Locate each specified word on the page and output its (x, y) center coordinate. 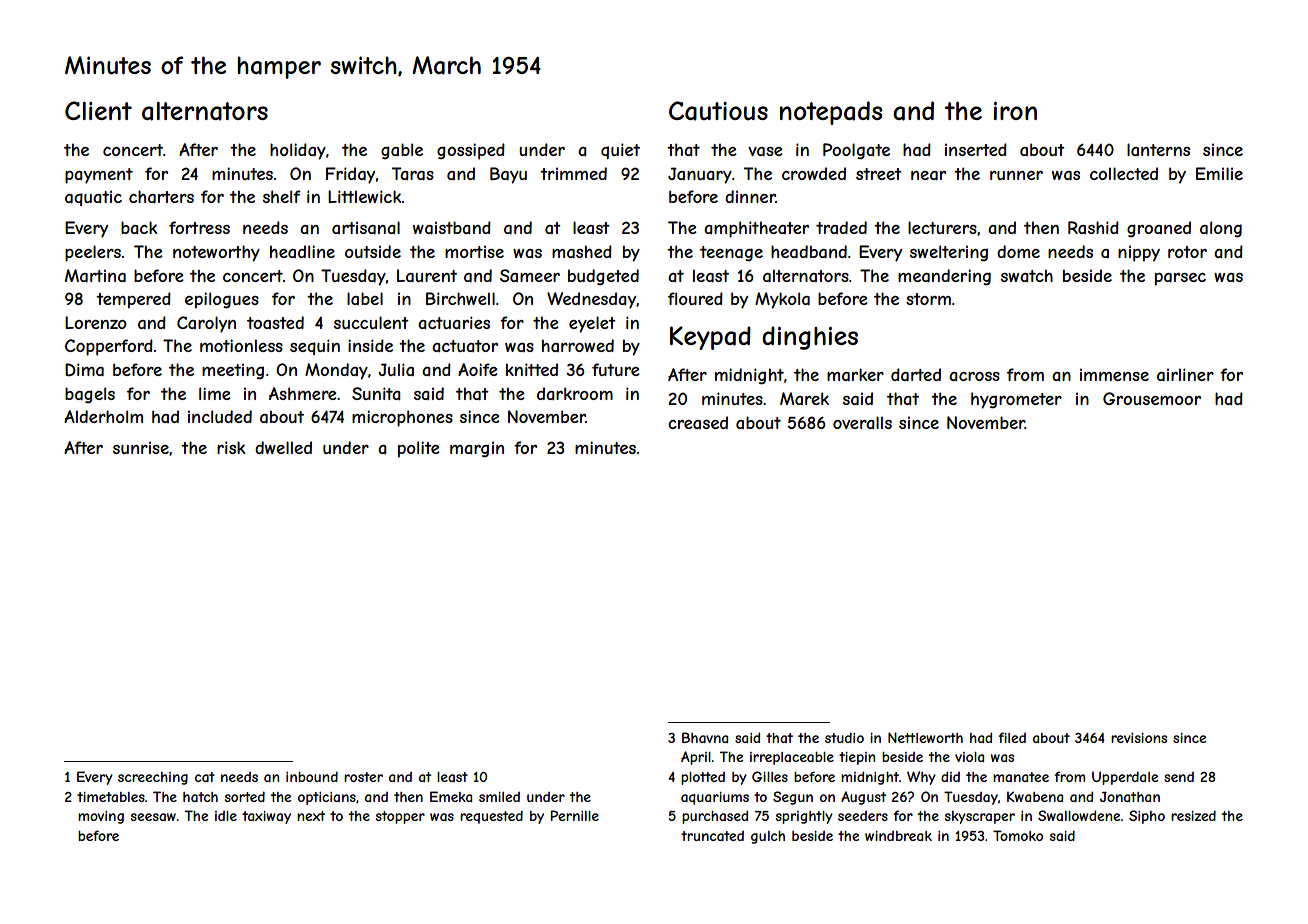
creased (698, 422)
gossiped (471, 151)
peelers (93, 253)
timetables (111, 797)
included (220, 416)
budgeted (603, 277)
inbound (312, 776)
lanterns (1158, 149)
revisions (1139, 738)
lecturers (942, 227)
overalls (862, 422)
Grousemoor (1152, 398)
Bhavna (705, 737)
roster (363, 777)
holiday (298, 151)
